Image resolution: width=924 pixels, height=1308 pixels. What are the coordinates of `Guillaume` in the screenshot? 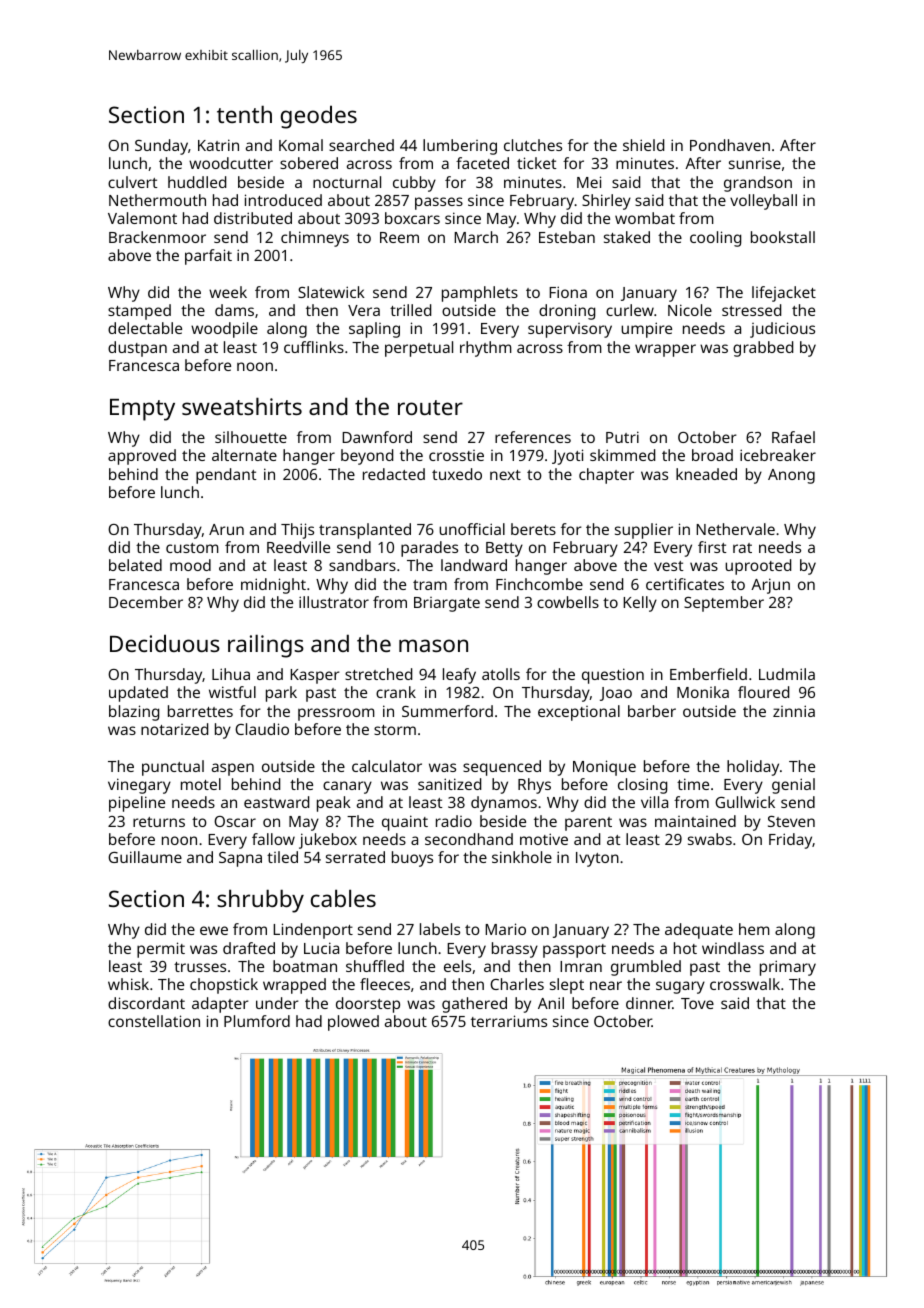 It's located at (145, 857).
